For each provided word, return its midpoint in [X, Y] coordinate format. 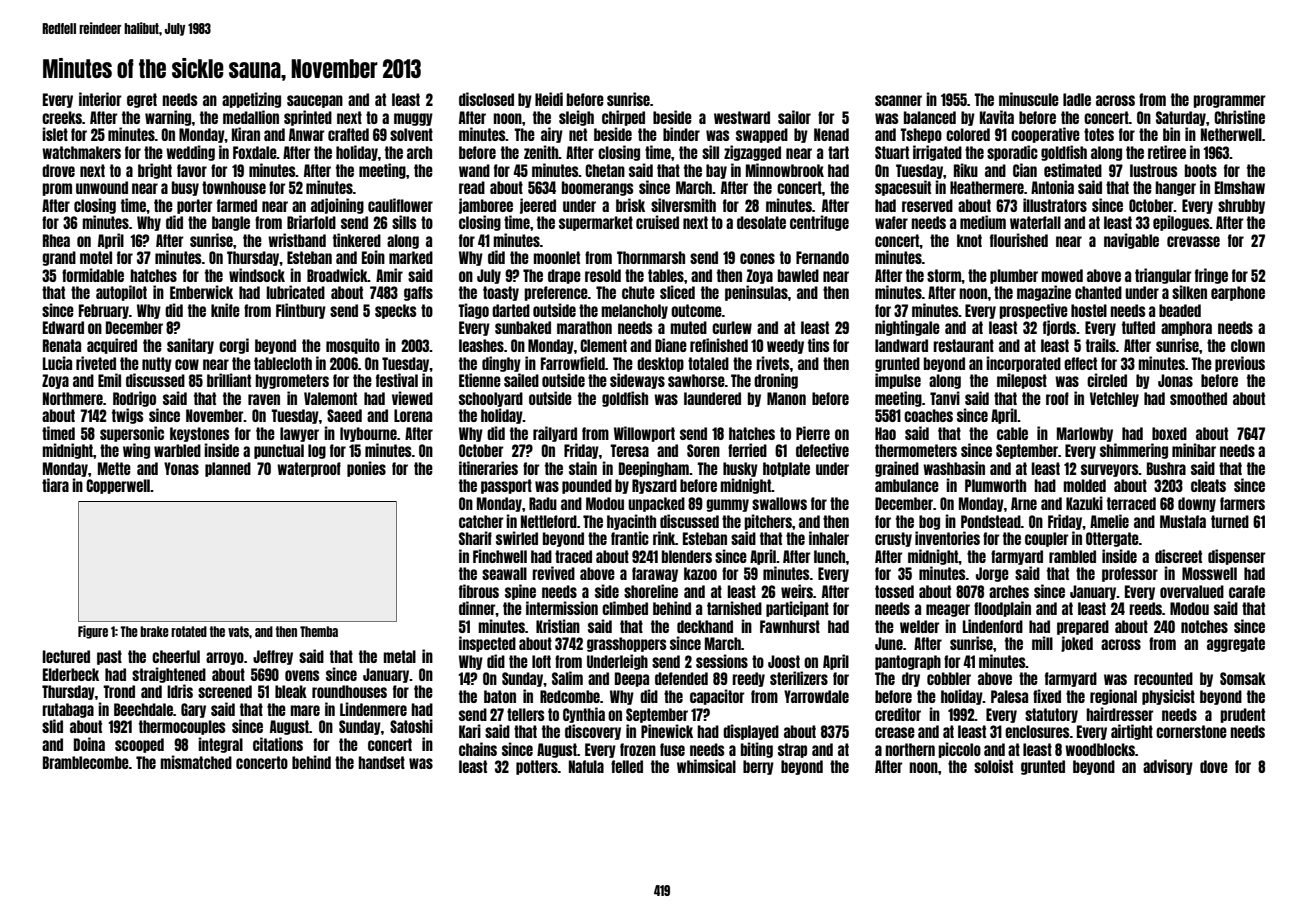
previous [1240, 364]
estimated [1073, 170]
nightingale [907, 328]
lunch [830, 556]
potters [537, 767]
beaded [1180, 310]
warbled [177, 450]
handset [381, 762]
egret [142, 100]
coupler [1047, 539]
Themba [319, 631]
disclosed [486, 99]
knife [225, 310]
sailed [521, 380]
